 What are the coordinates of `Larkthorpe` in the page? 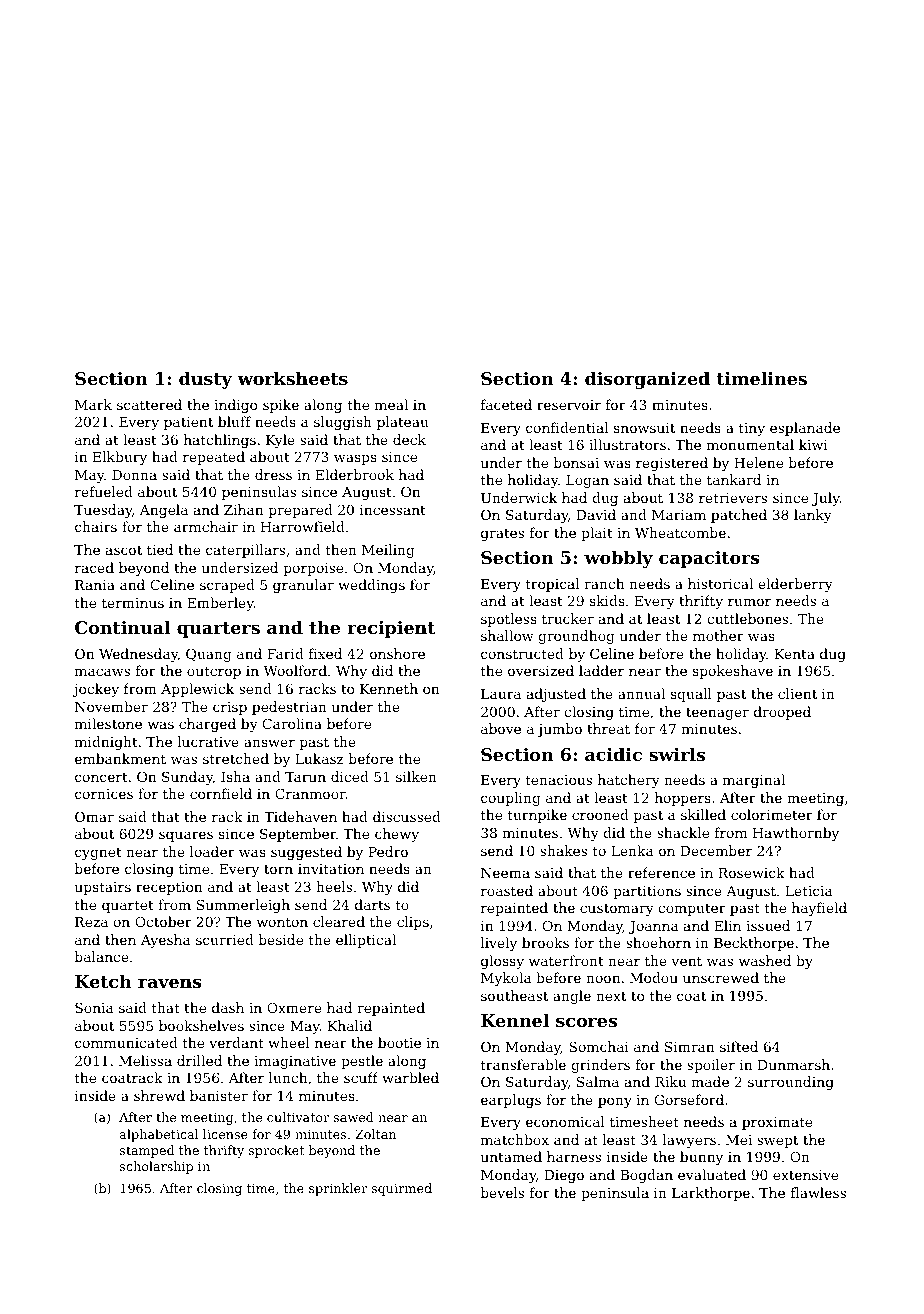 It's located at (711, 1194).
